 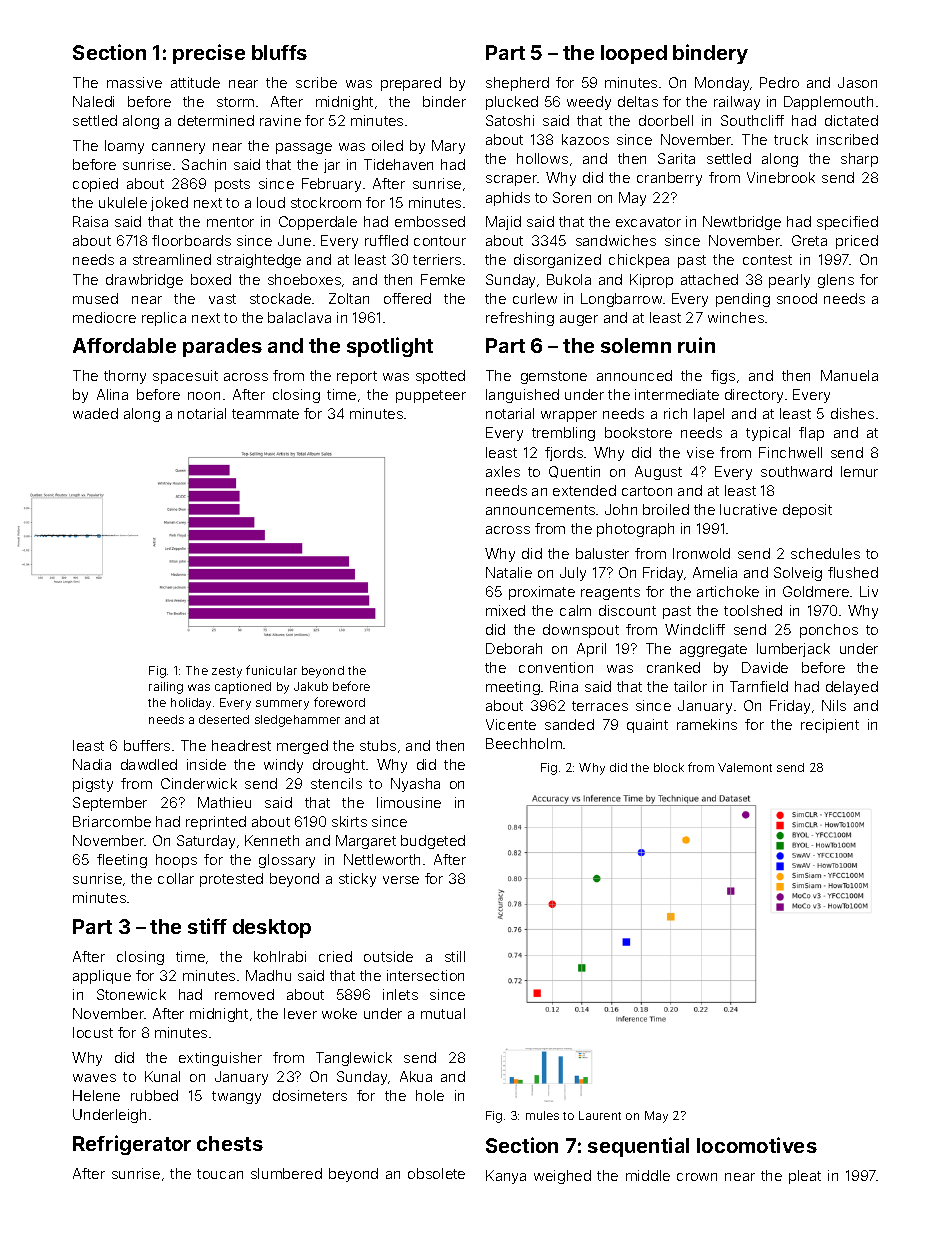 What do you see at coordinates (430, 1095) in the screenshot?
I see `hole` at bounding box center [430, 1095].
